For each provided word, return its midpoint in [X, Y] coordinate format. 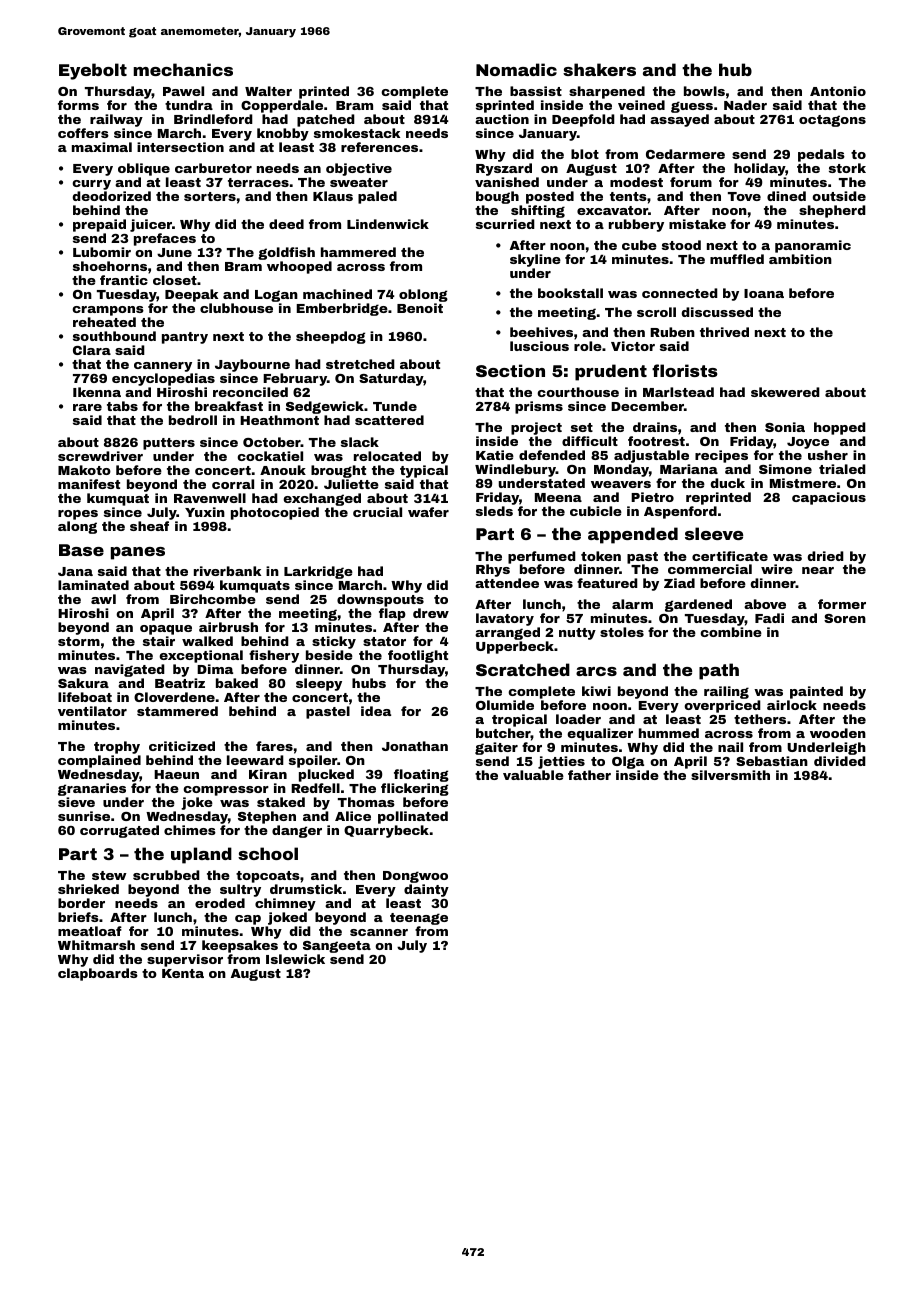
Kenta [183, 973]
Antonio [838, 91]
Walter [268, 91]
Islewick [295, 959]
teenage [419, 919]
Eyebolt [93, 71]
